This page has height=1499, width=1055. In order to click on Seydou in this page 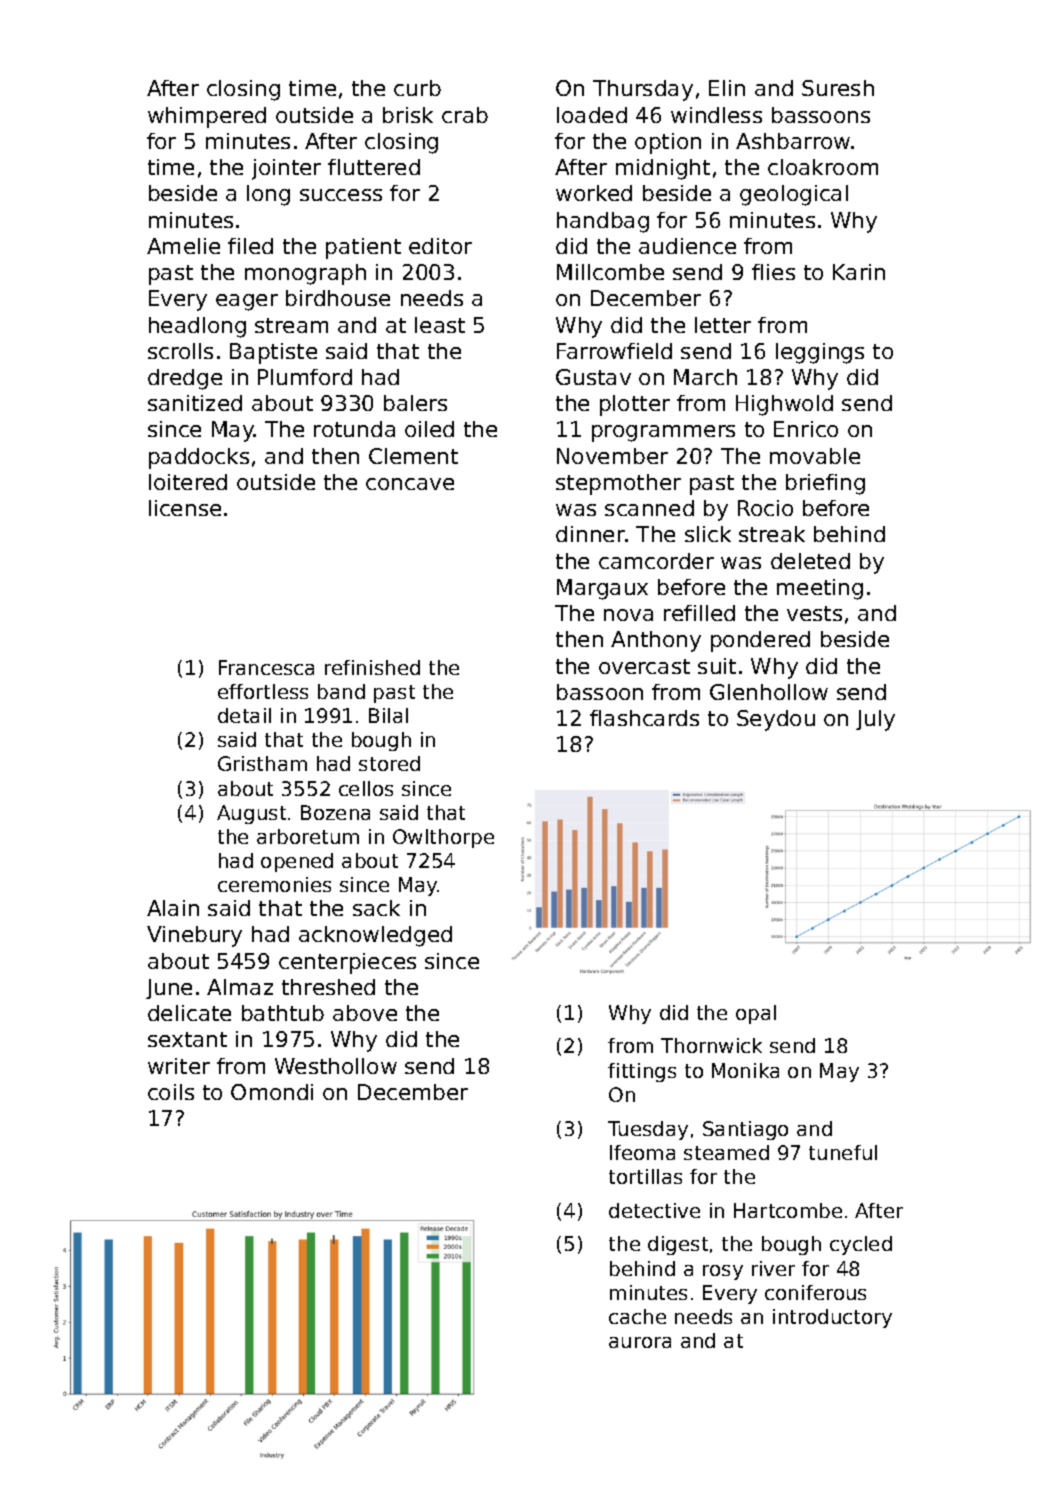, I will do `click(776, 720)`.
